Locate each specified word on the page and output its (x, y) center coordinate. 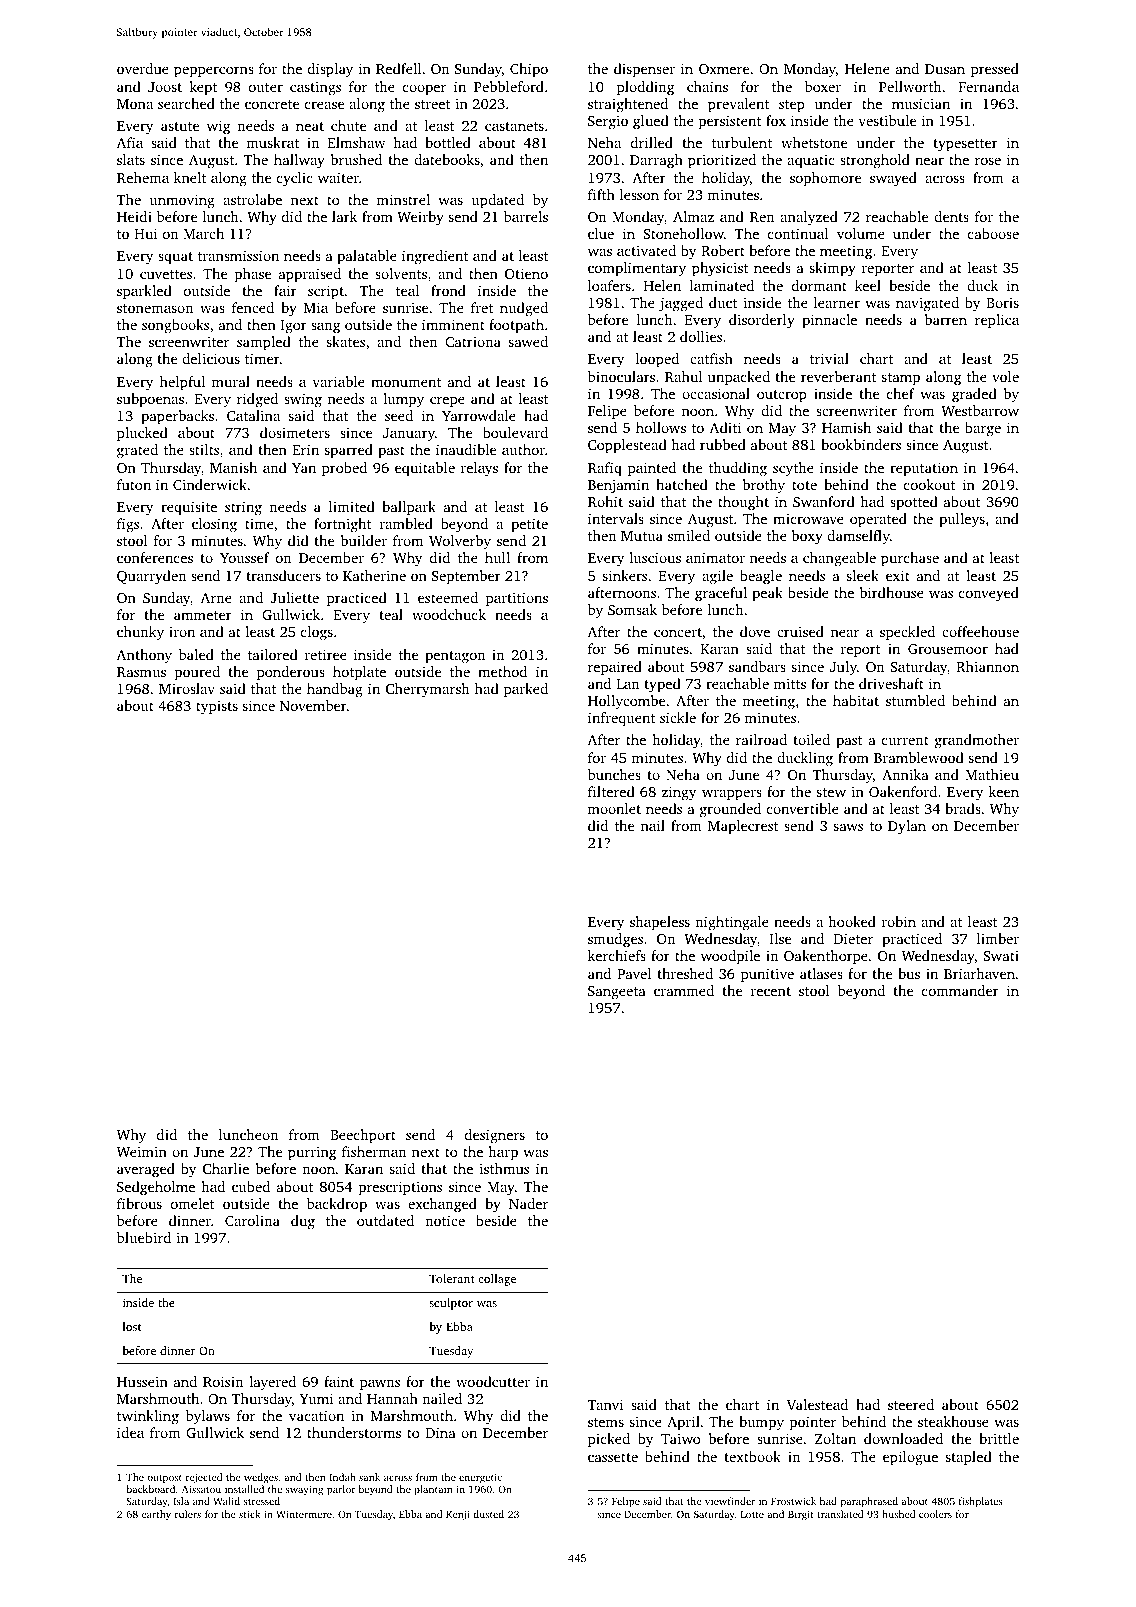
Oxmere (724, 69)
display (330, 70)
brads (963, 808)
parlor (341, 1490)
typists (217, 707)
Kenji (458, 1515)
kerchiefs (617, 955)
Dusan (945, 69)
